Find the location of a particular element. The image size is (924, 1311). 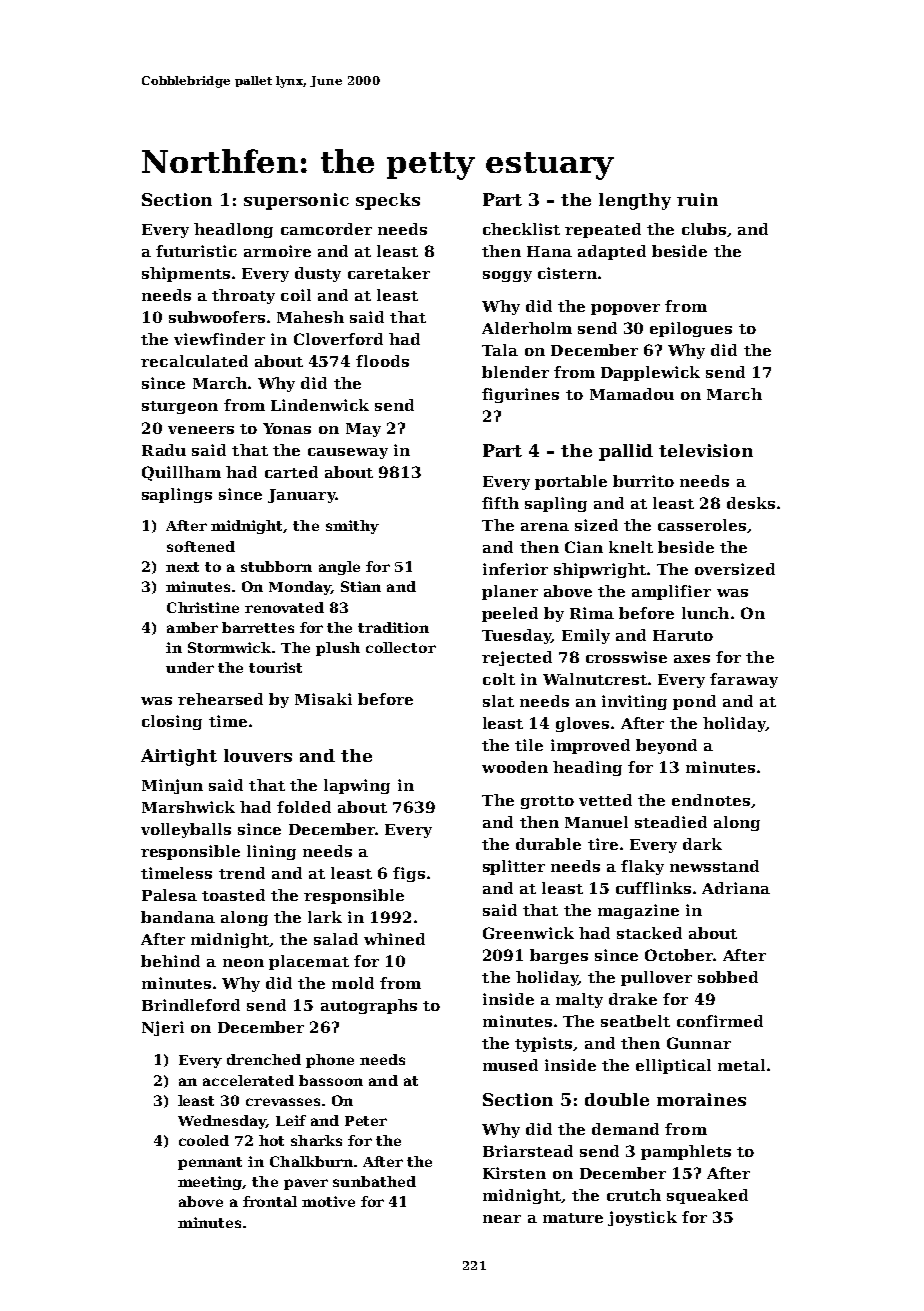

smithy is located at coordinates (352, 527).
